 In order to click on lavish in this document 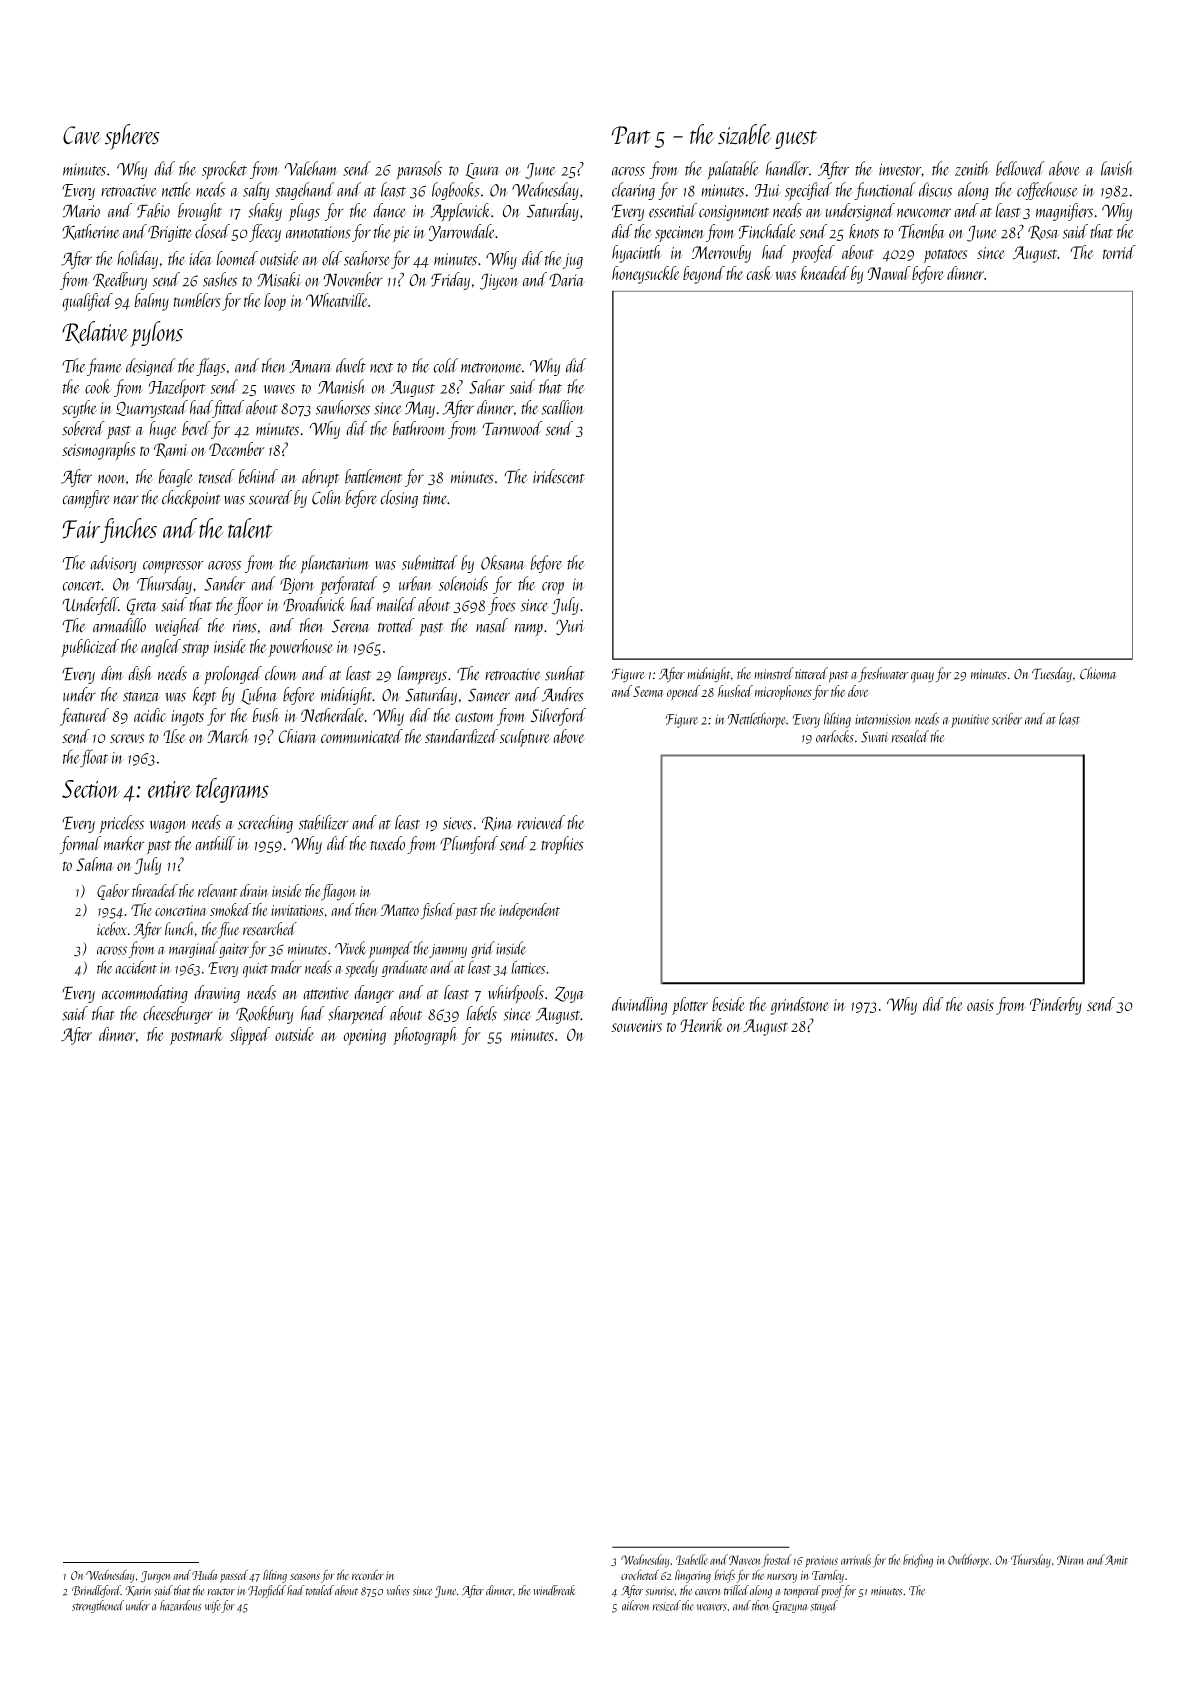, I will do `click(1117, 168)`.
